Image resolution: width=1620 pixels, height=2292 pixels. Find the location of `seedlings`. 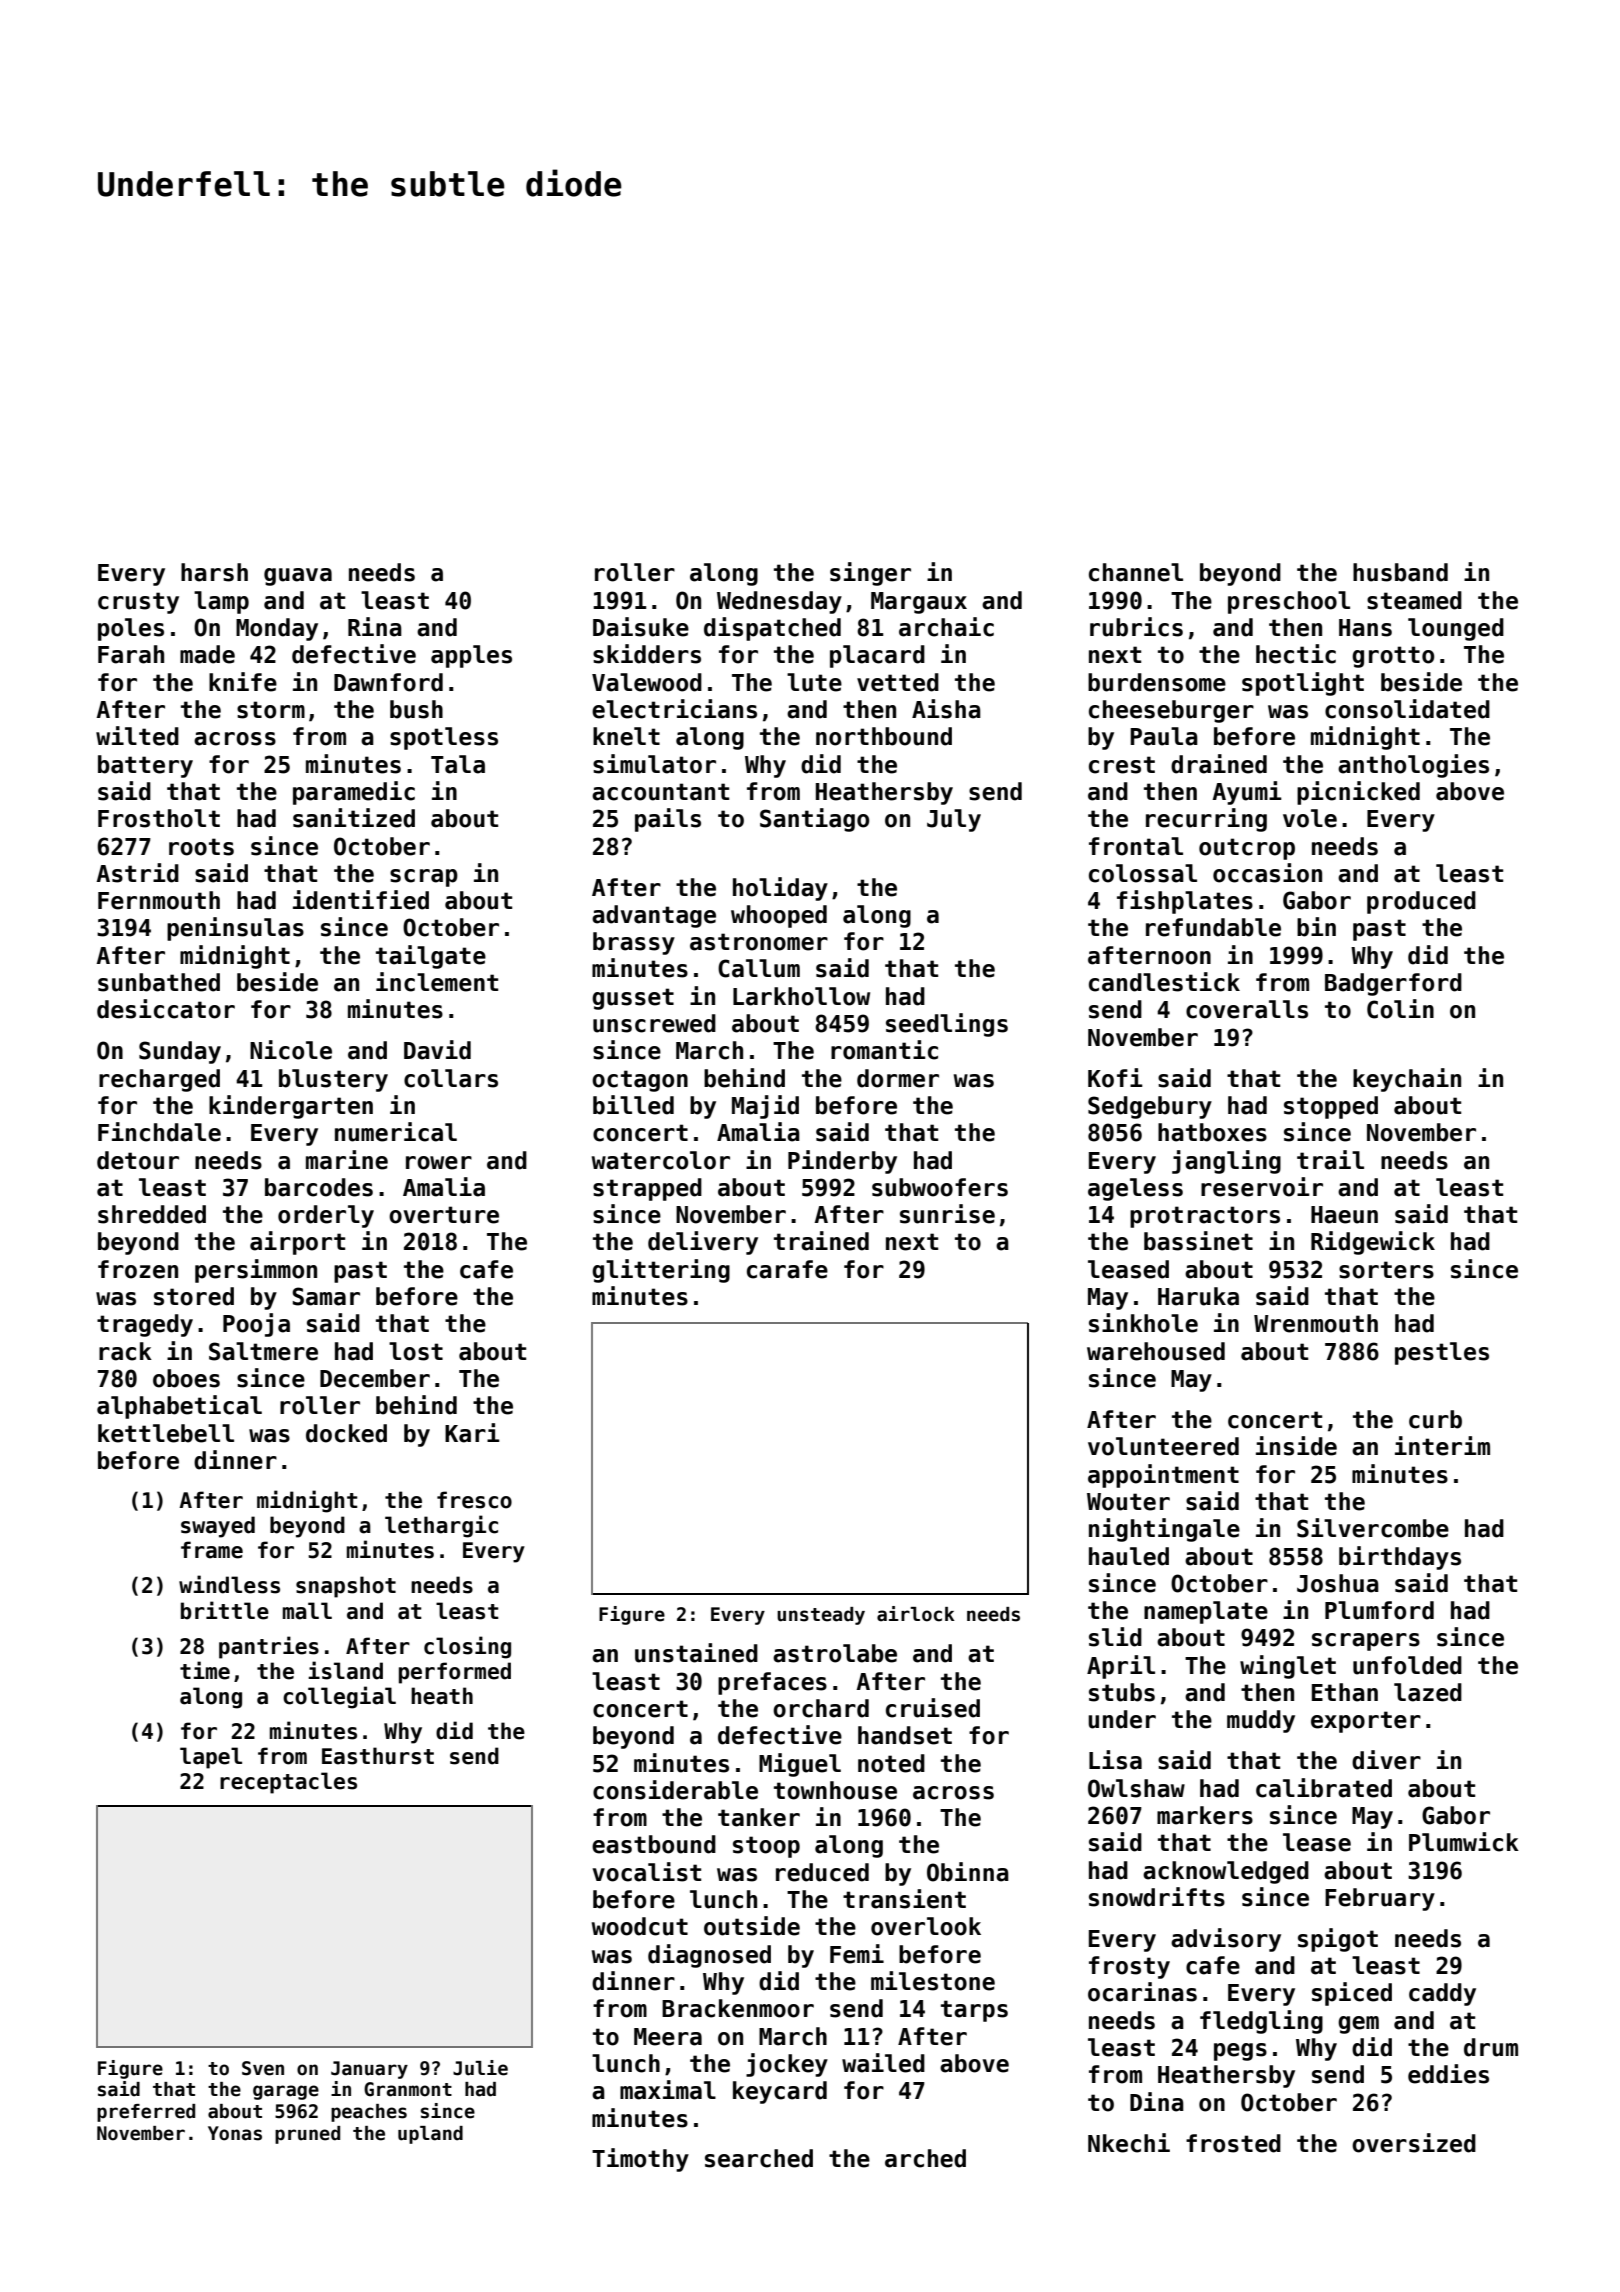

seedlings is located at coordinates (947, 1025).
